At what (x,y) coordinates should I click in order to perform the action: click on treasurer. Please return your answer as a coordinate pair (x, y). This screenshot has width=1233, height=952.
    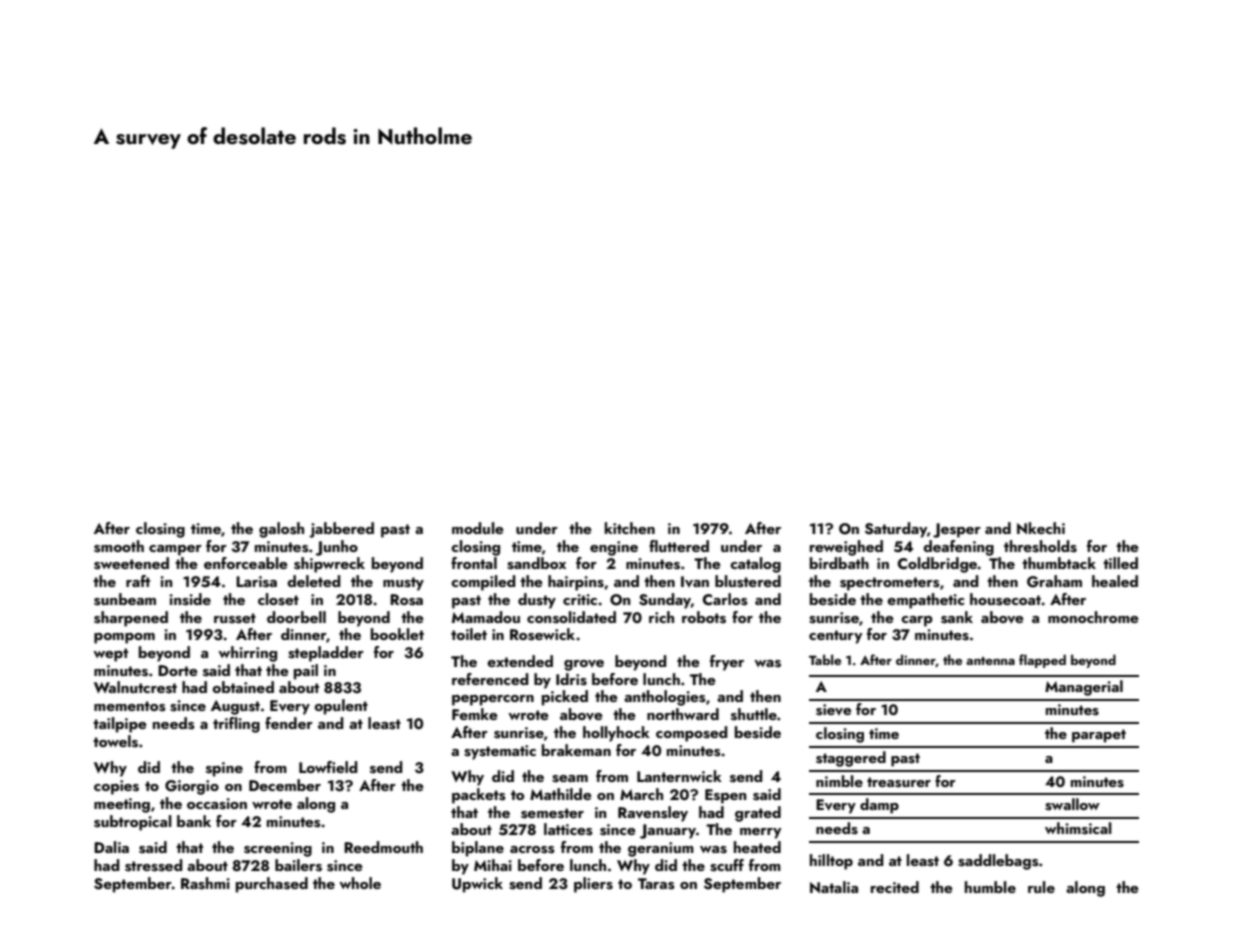
    Looking at the image, I should click on (899, 782).
